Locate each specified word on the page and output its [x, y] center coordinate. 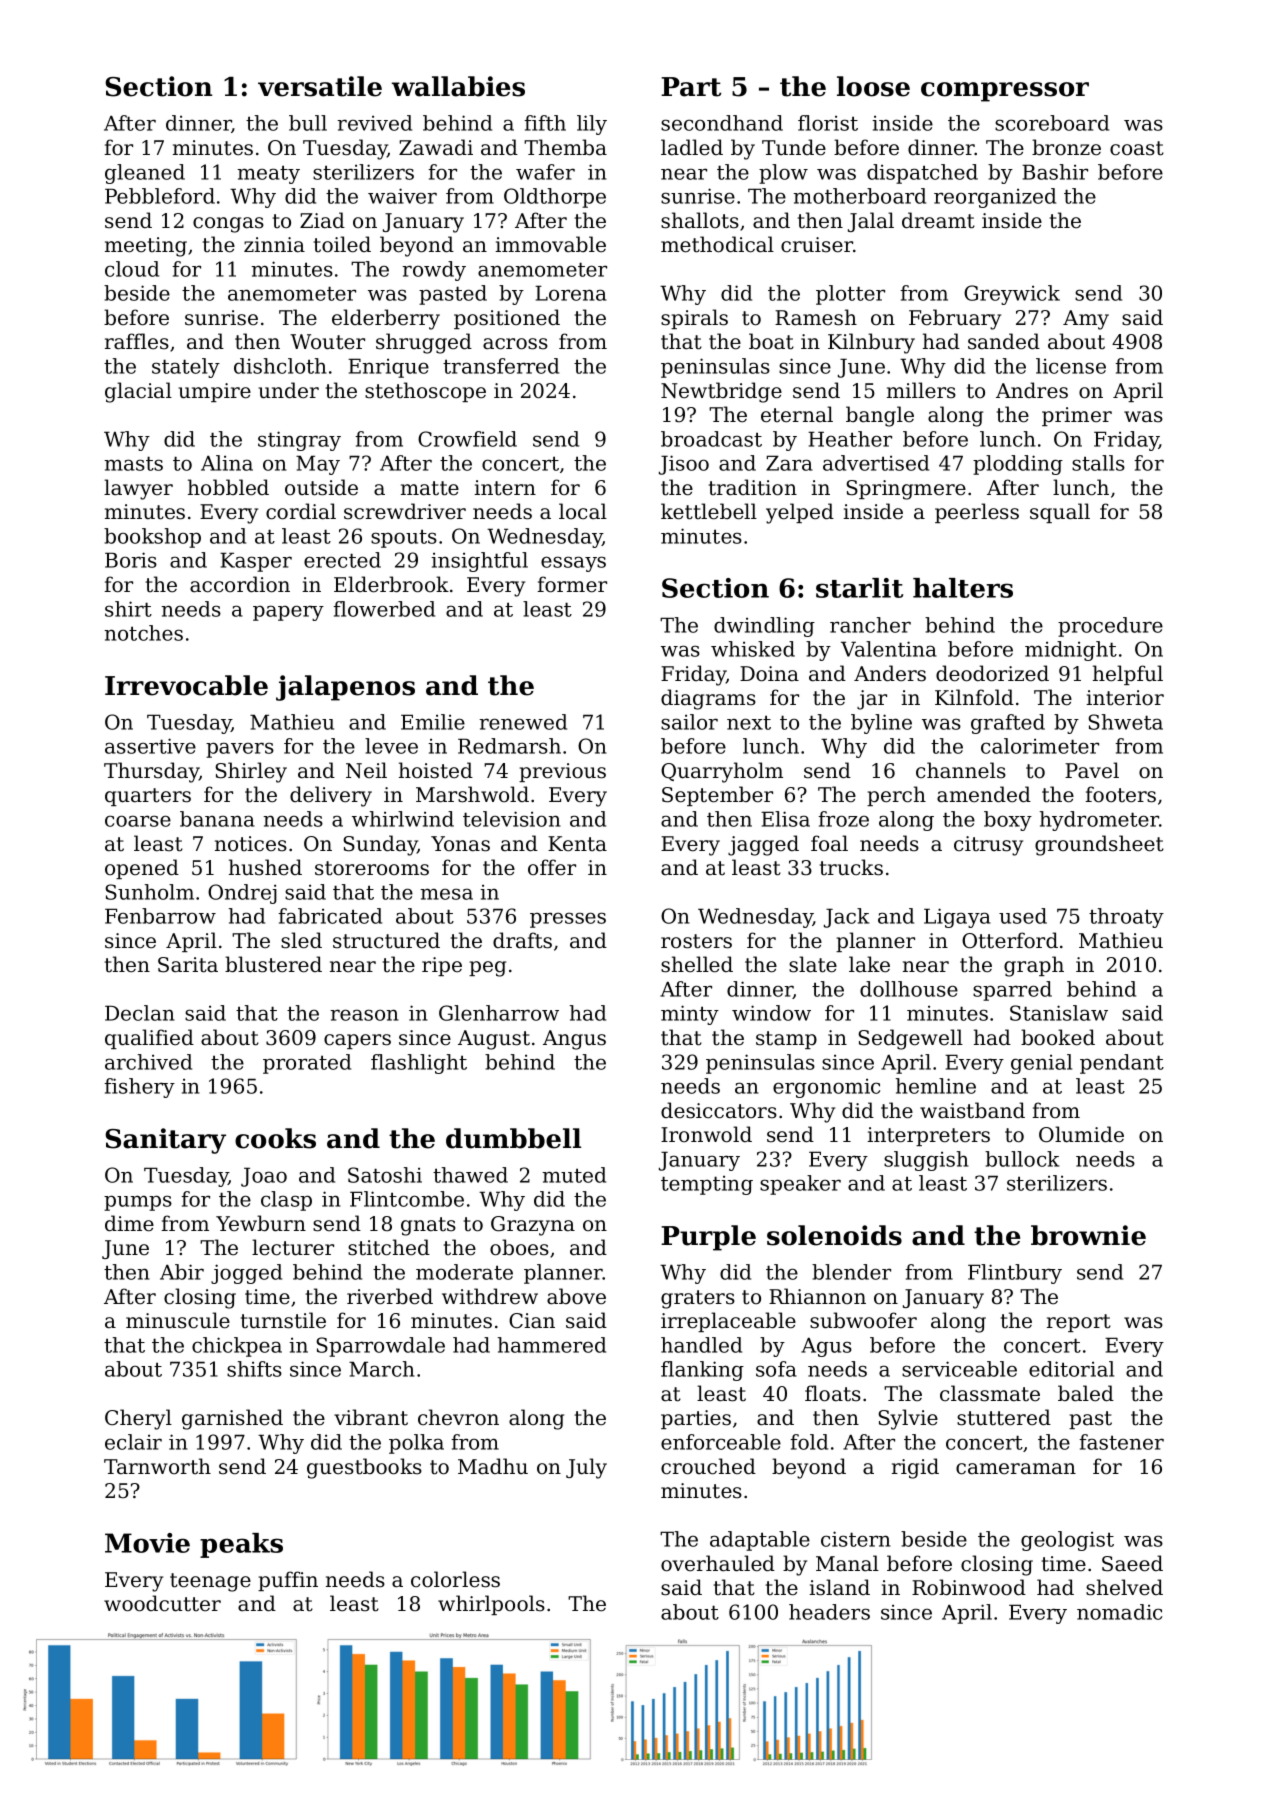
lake [869, 964]
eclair [133, 1442]
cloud [132, 269]
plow [783, 174]
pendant [1122, 1064]
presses [568, 920]
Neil [366, 770]
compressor [1005, 92]
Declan [140, 1013]
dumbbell [513, 1138]
